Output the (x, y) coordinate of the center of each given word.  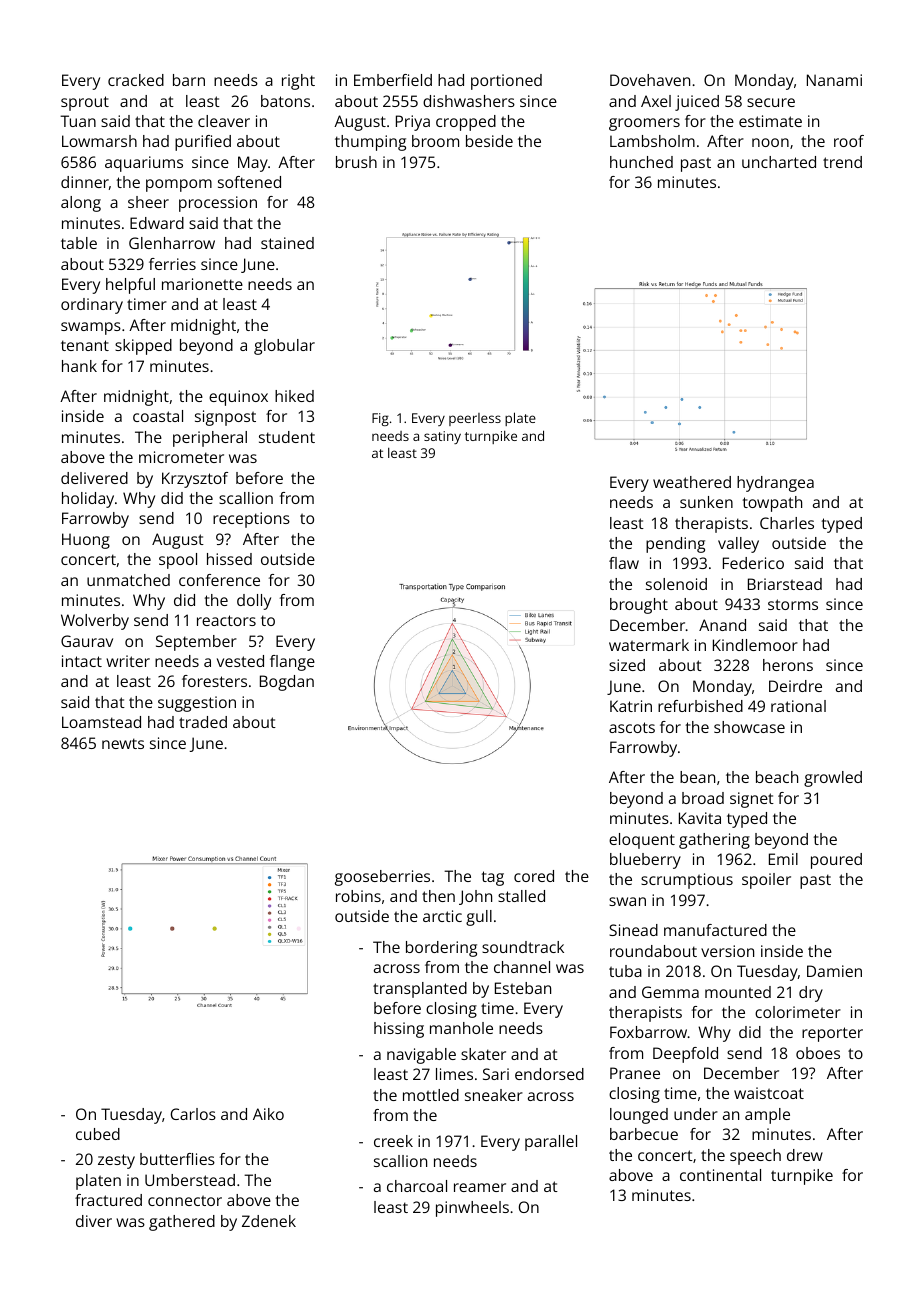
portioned (506, 82)
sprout (85, 103)
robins (358, 896)
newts (123, 743)
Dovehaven (650, 80)
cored (534, 876)
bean (697, 777)
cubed (98, 1134)
